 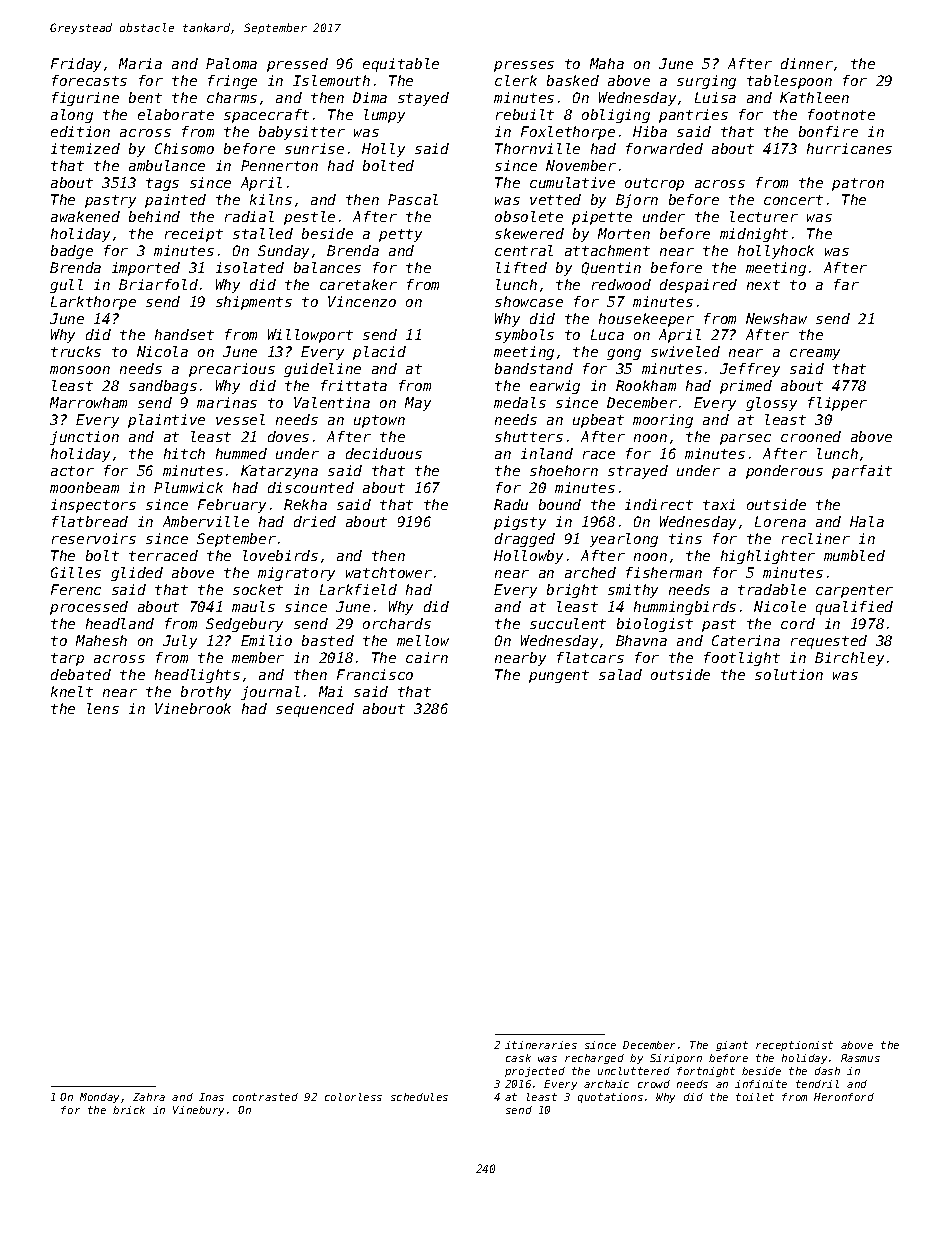 I want to click on pungent, so click(x=559, y=676).
